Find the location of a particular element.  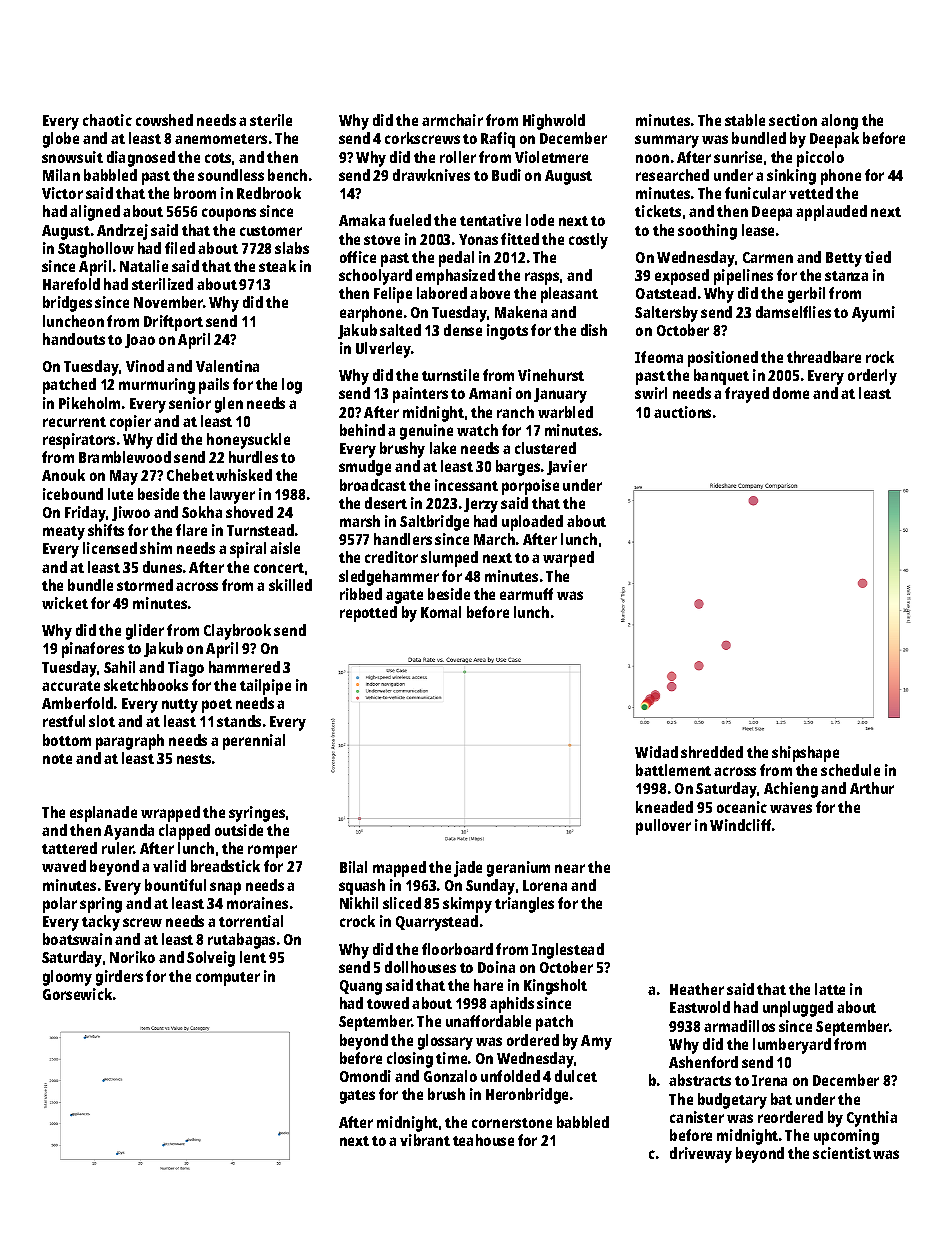

stable is located at coordinates (745, 120).
